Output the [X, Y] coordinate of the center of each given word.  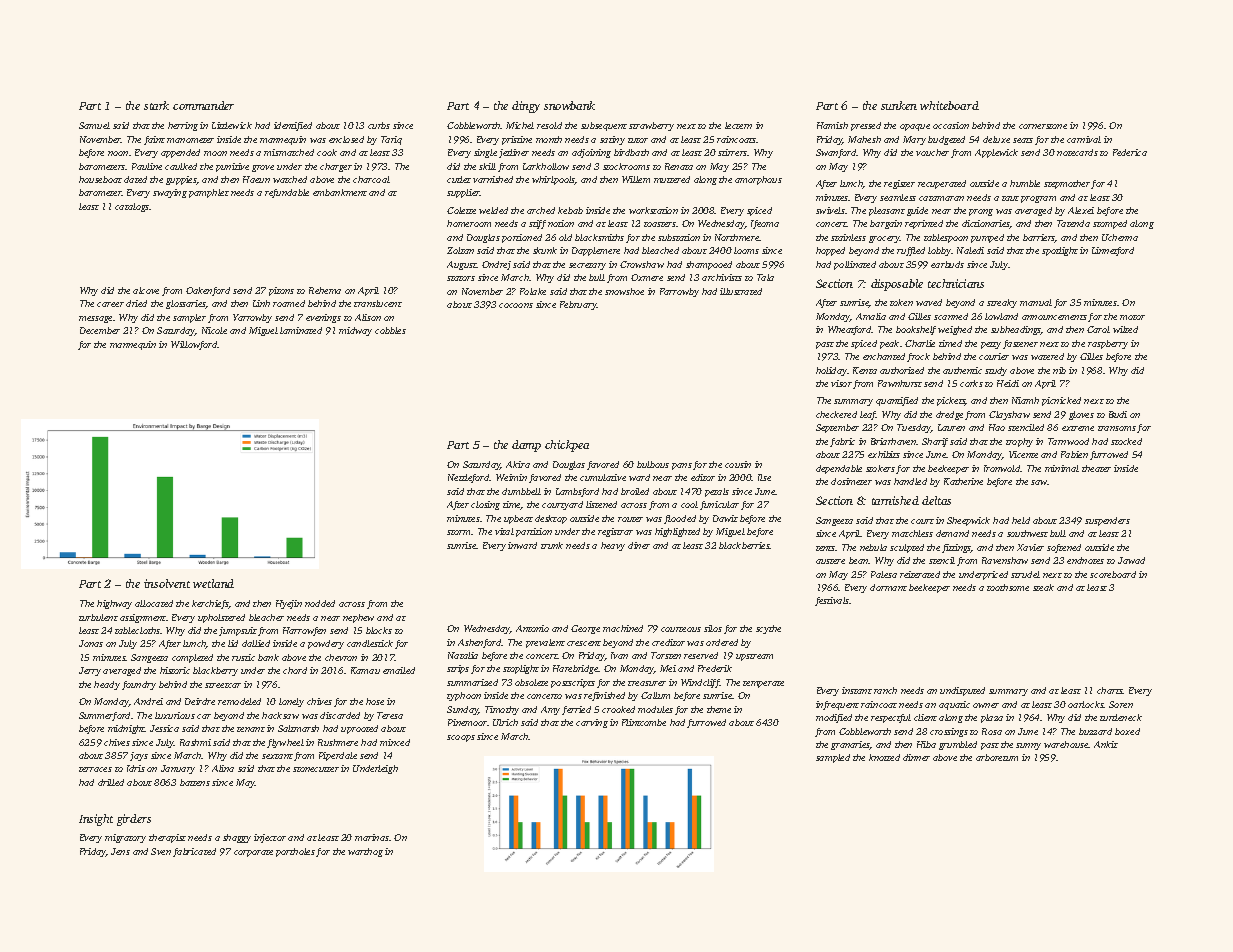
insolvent [167, 583]
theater [1096, 468]
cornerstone [1043, 126]
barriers [1039, 238]
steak [1043, 587]
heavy [613, 546]
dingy [526, 107]
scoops [461, 738]
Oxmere [647, 277]
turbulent [98, 617]
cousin [738, 464]
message [95, 319]
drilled [111, 782]
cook [327, 152]
